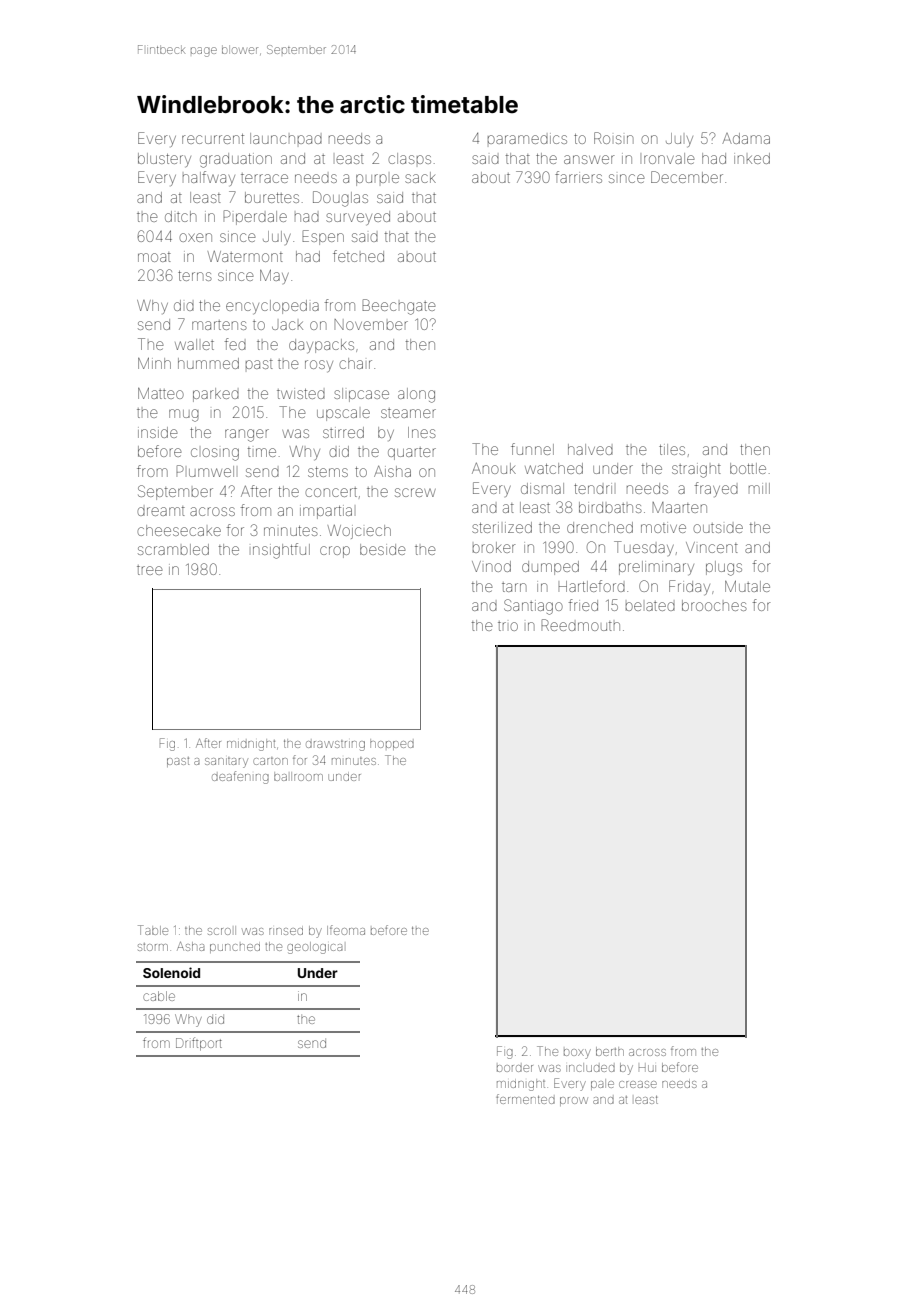  What do you see at coordinates (747, 586) in the screenshot?
I see `Mutale` at bounding box center [747, 586].
